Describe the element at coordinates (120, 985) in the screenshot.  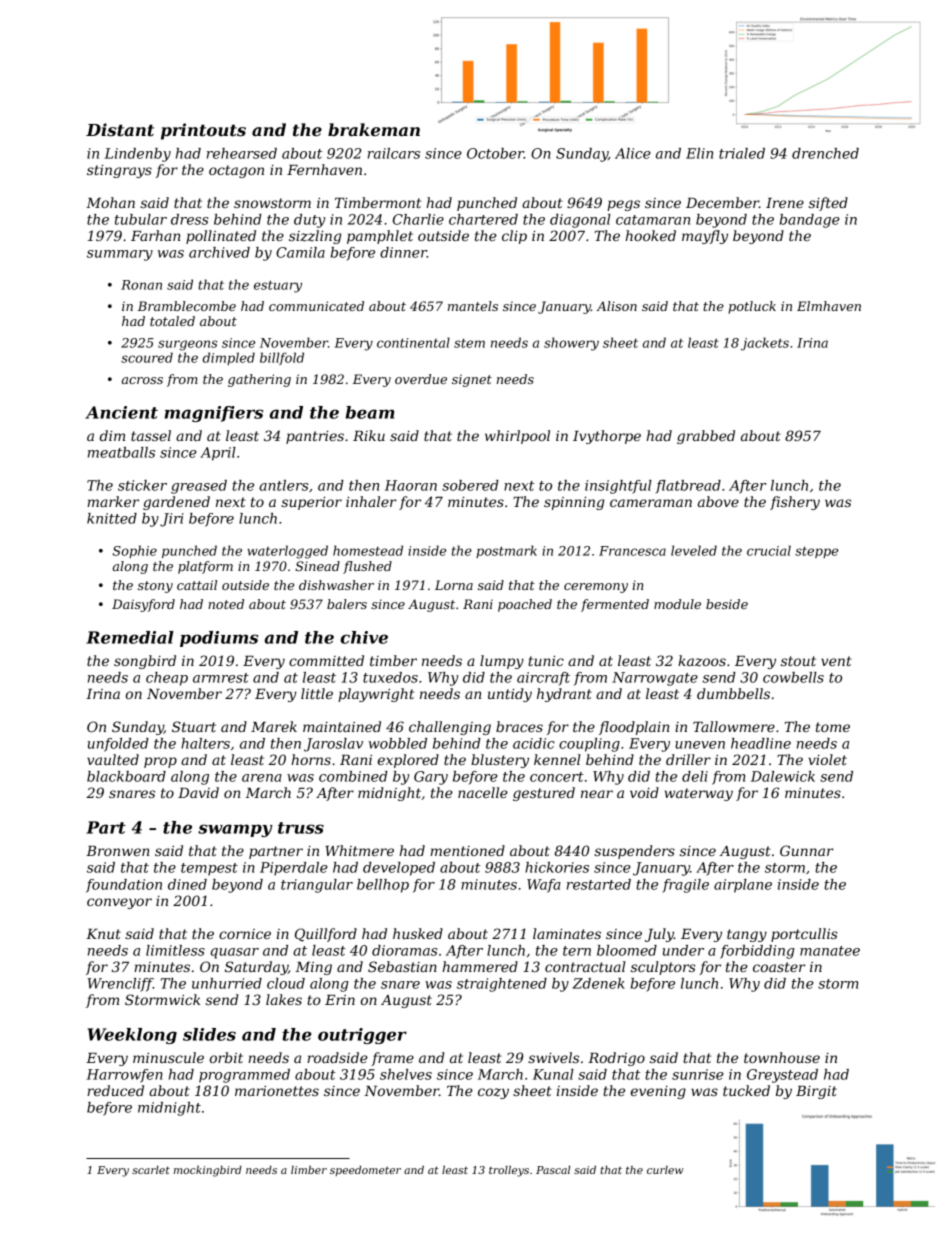
I see `Wrencliff` at that location.
